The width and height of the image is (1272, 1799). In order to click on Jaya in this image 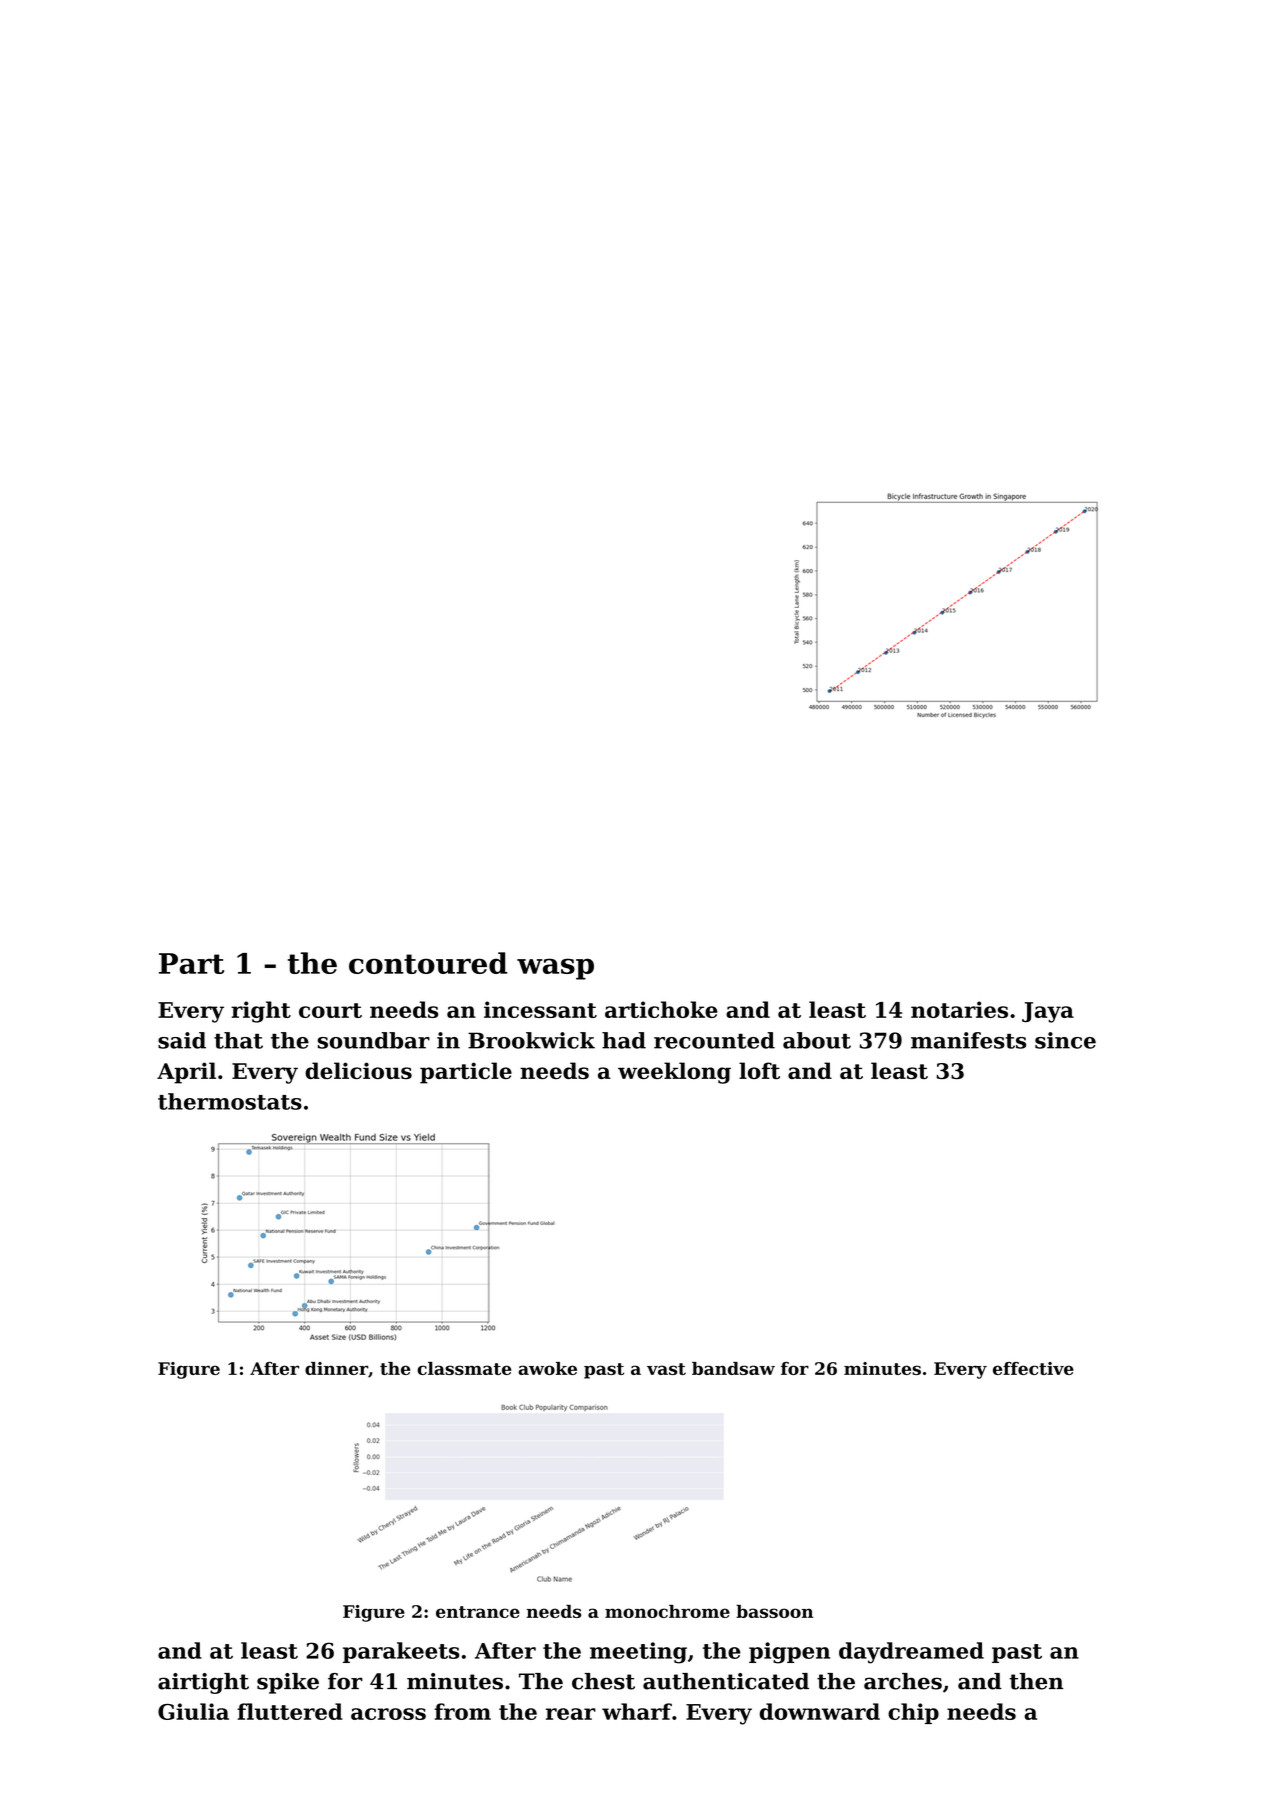, I will do `click(1048, 1012)`.
